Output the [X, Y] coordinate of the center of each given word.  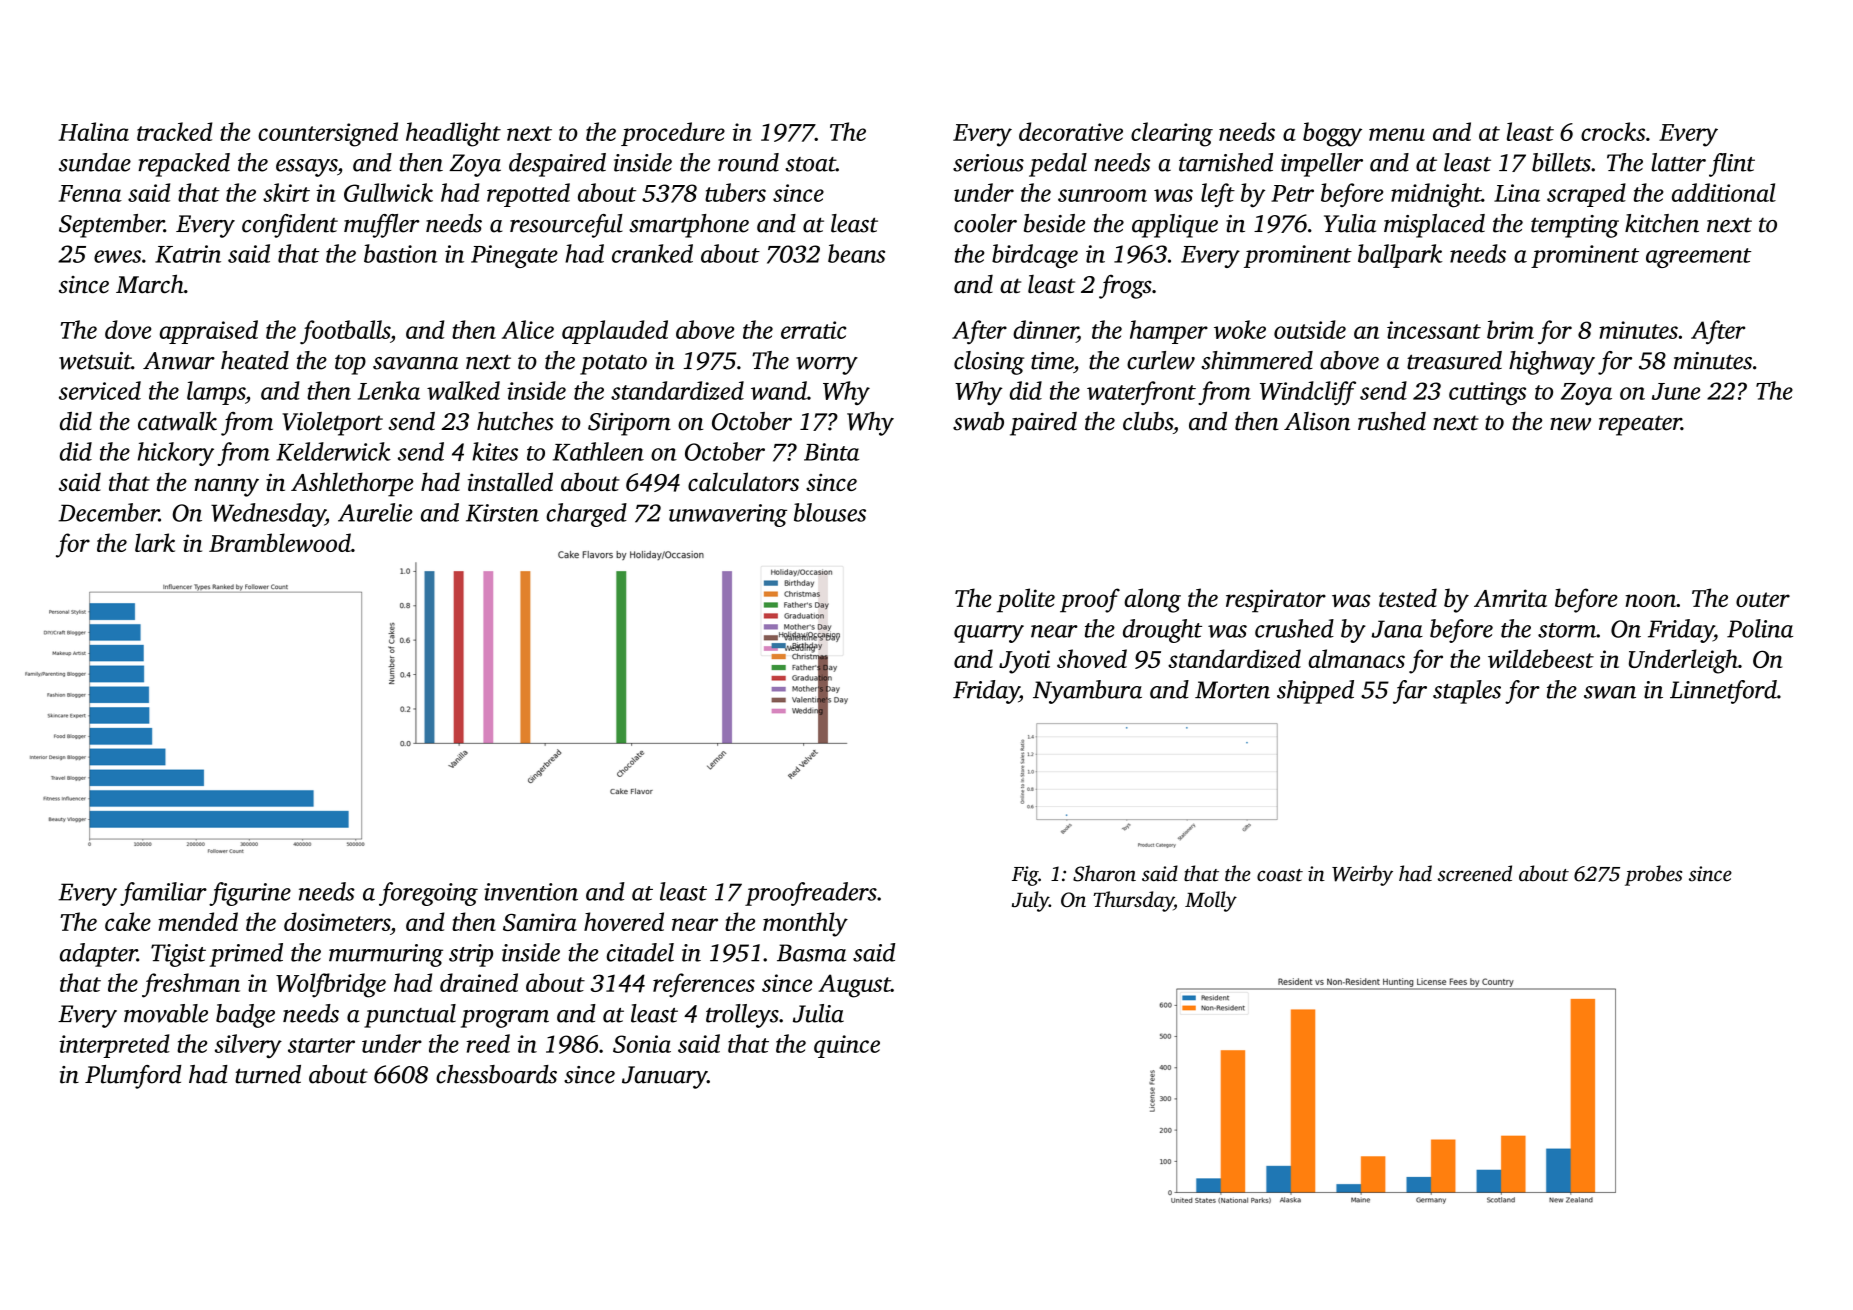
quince [847, 1046]
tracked [174, 131]
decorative [1071, 131]
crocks [1613, 131]
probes [1653, 875]
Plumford [133, 1077]
